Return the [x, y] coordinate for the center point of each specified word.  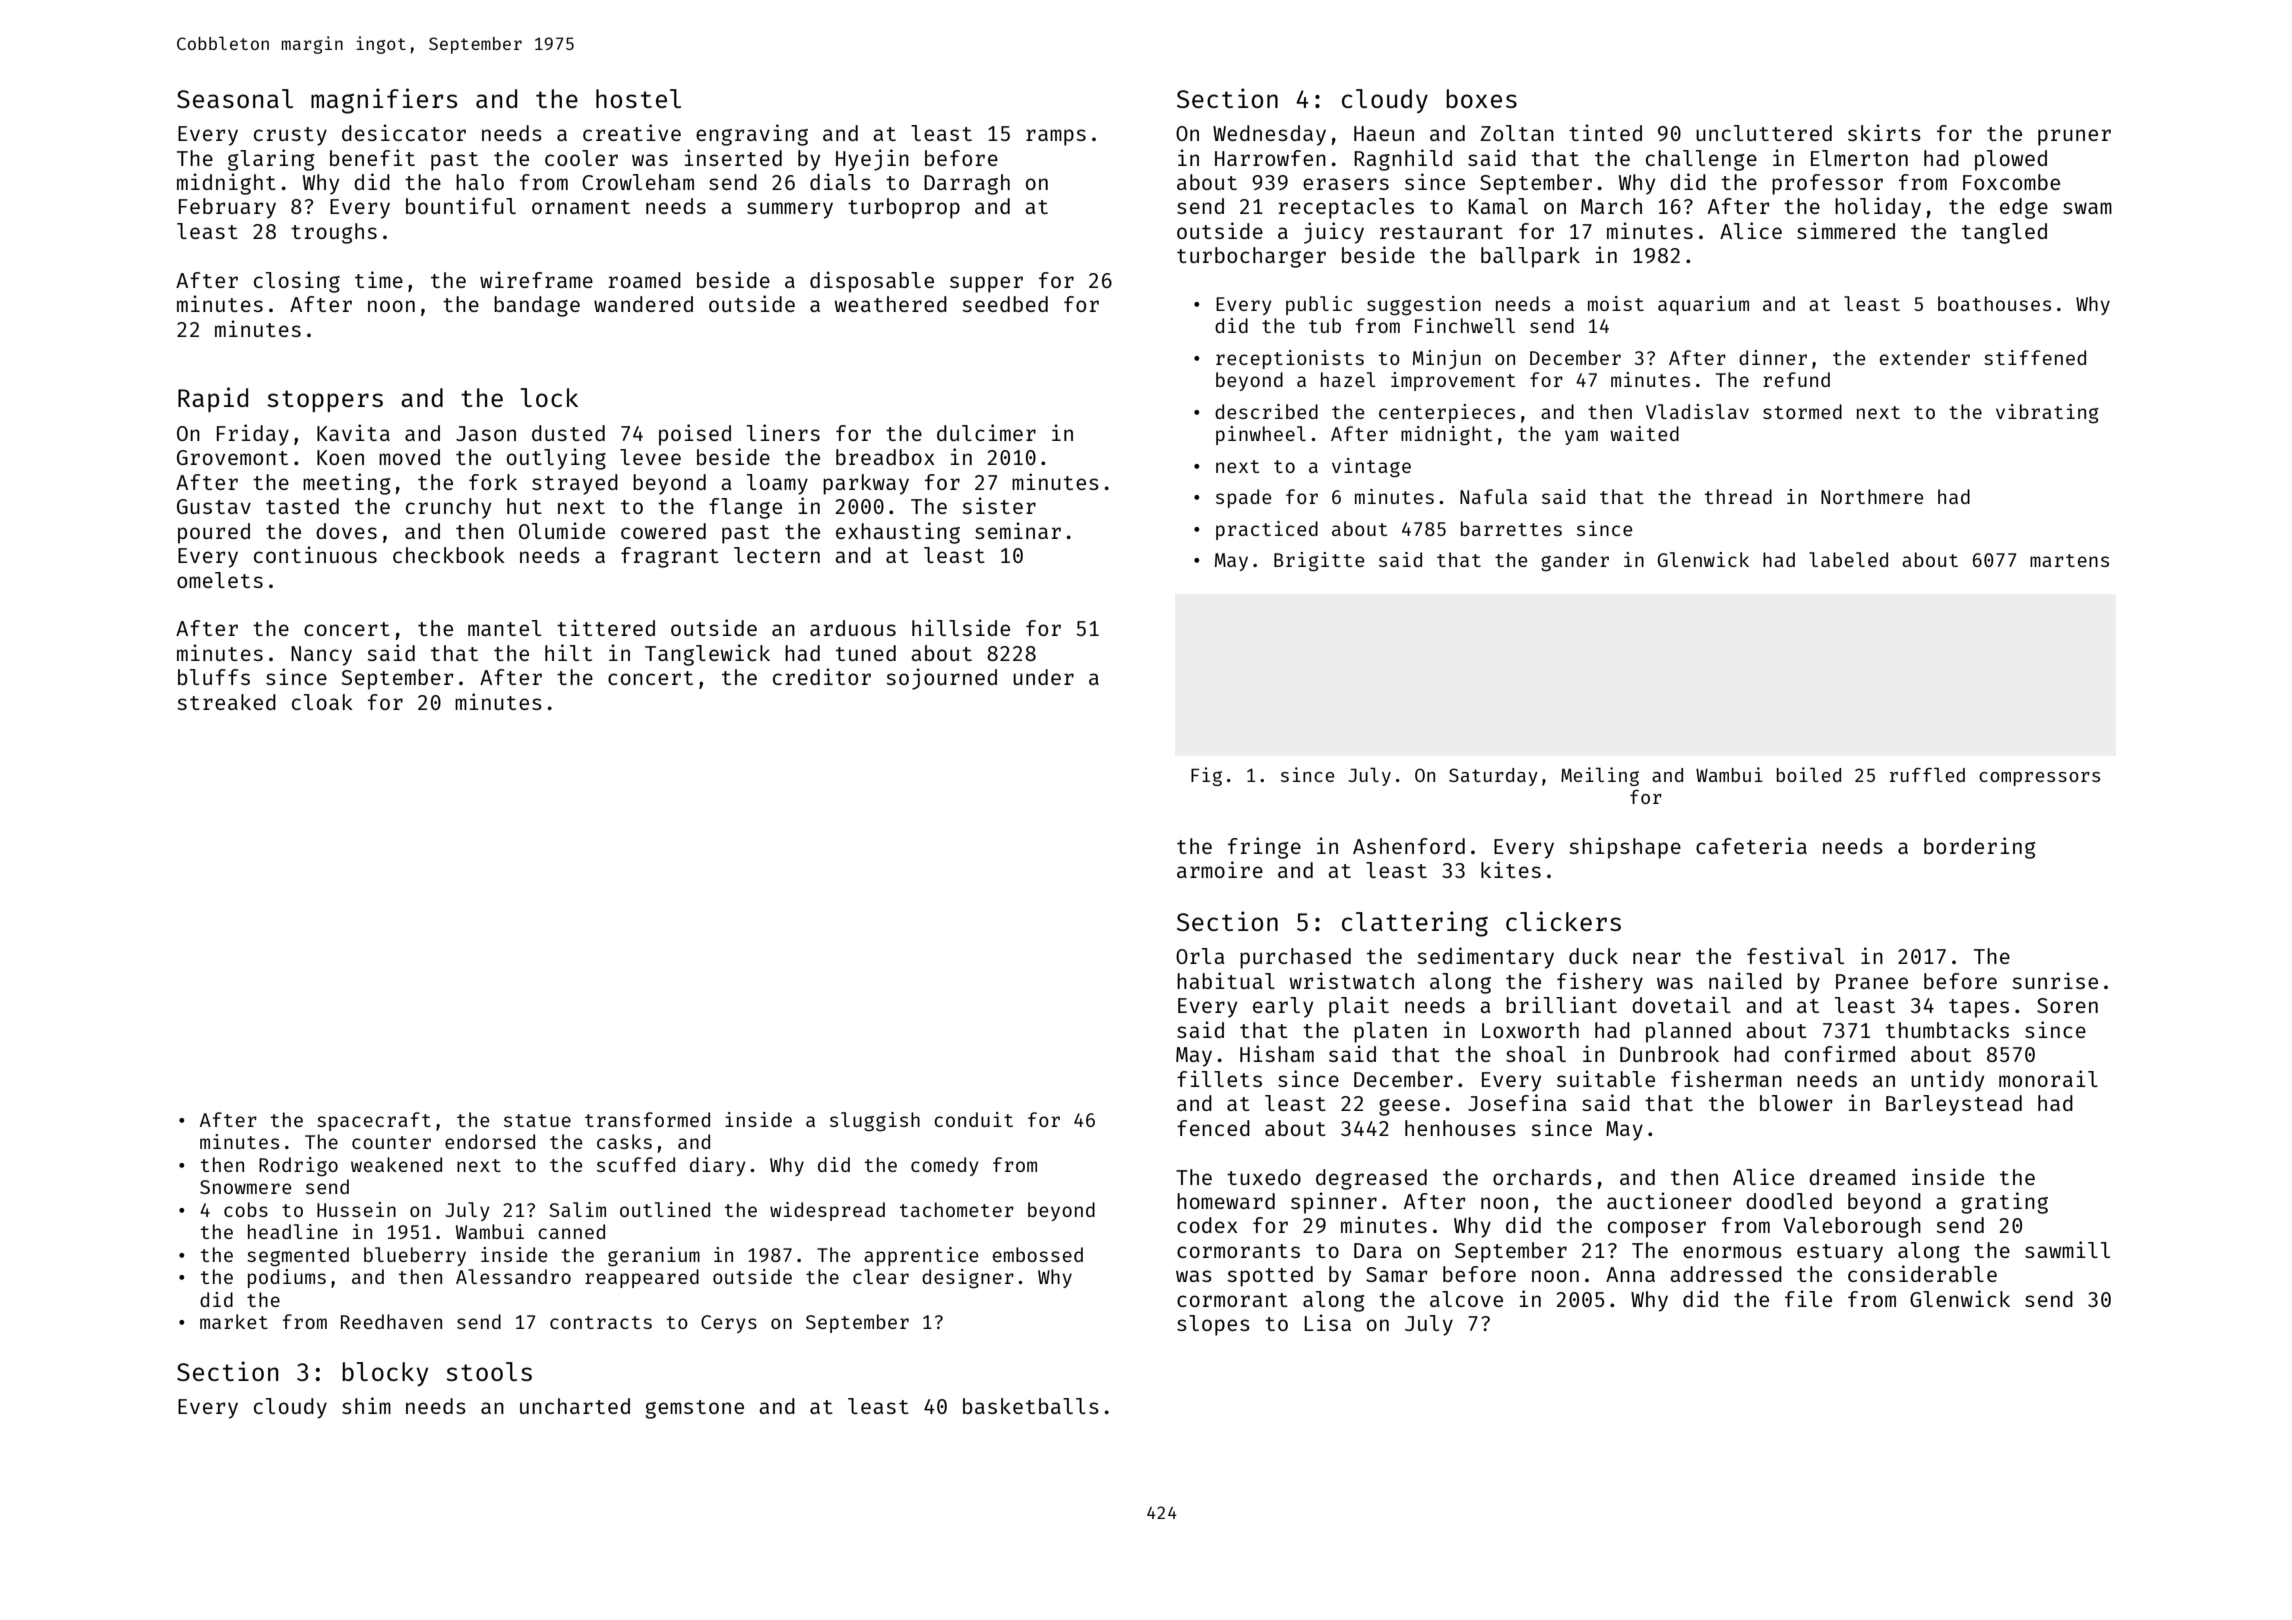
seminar [1018, 530]
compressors [2039, 779]
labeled [1848, 559]
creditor [822, 676]
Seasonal [235, 98]
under [1043, 677]
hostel [638, 98]
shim [366, 1405]
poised [695, 435]
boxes [1481, 98]
